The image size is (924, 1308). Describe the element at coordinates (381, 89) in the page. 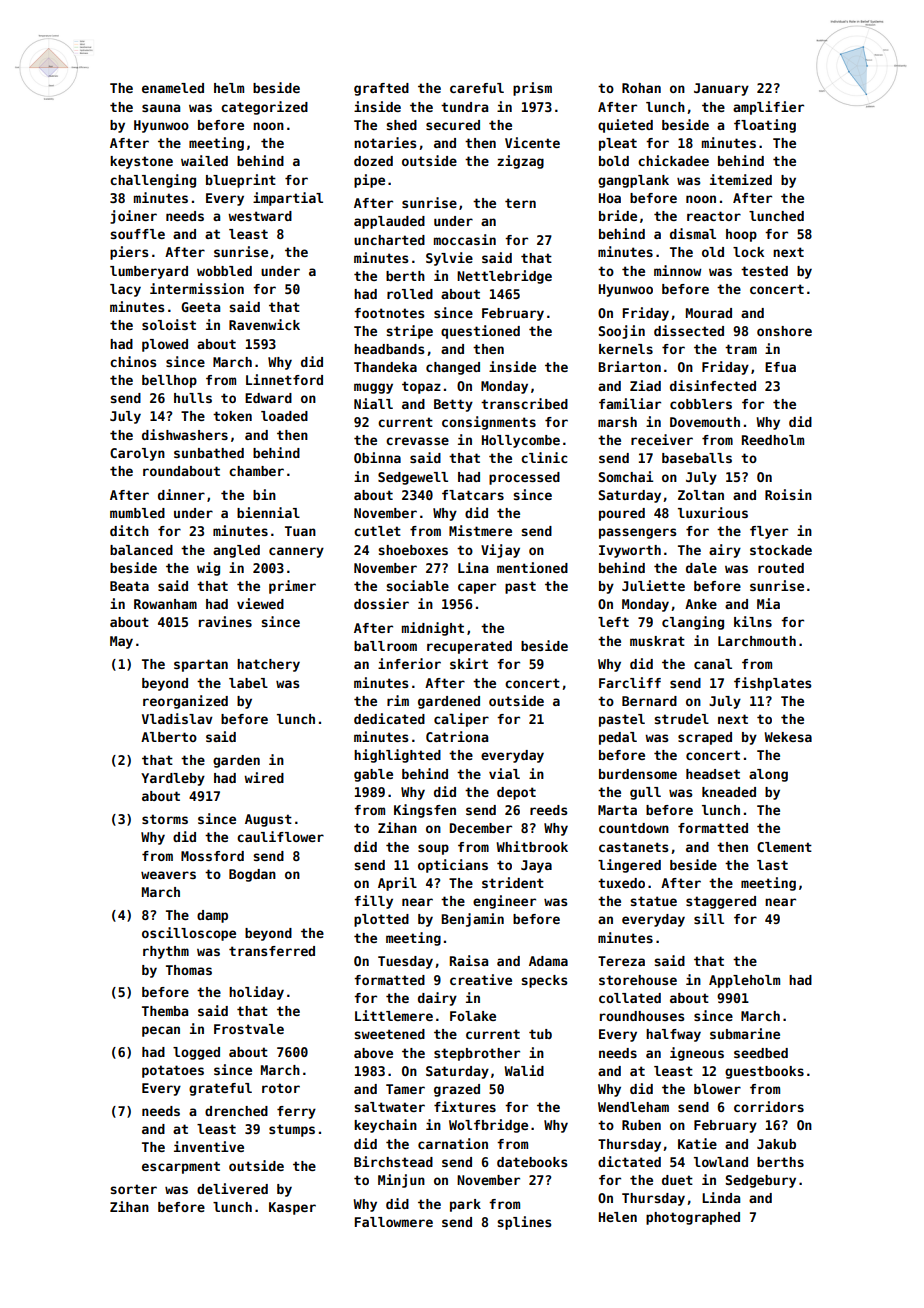

I see `grafted` at that location.
